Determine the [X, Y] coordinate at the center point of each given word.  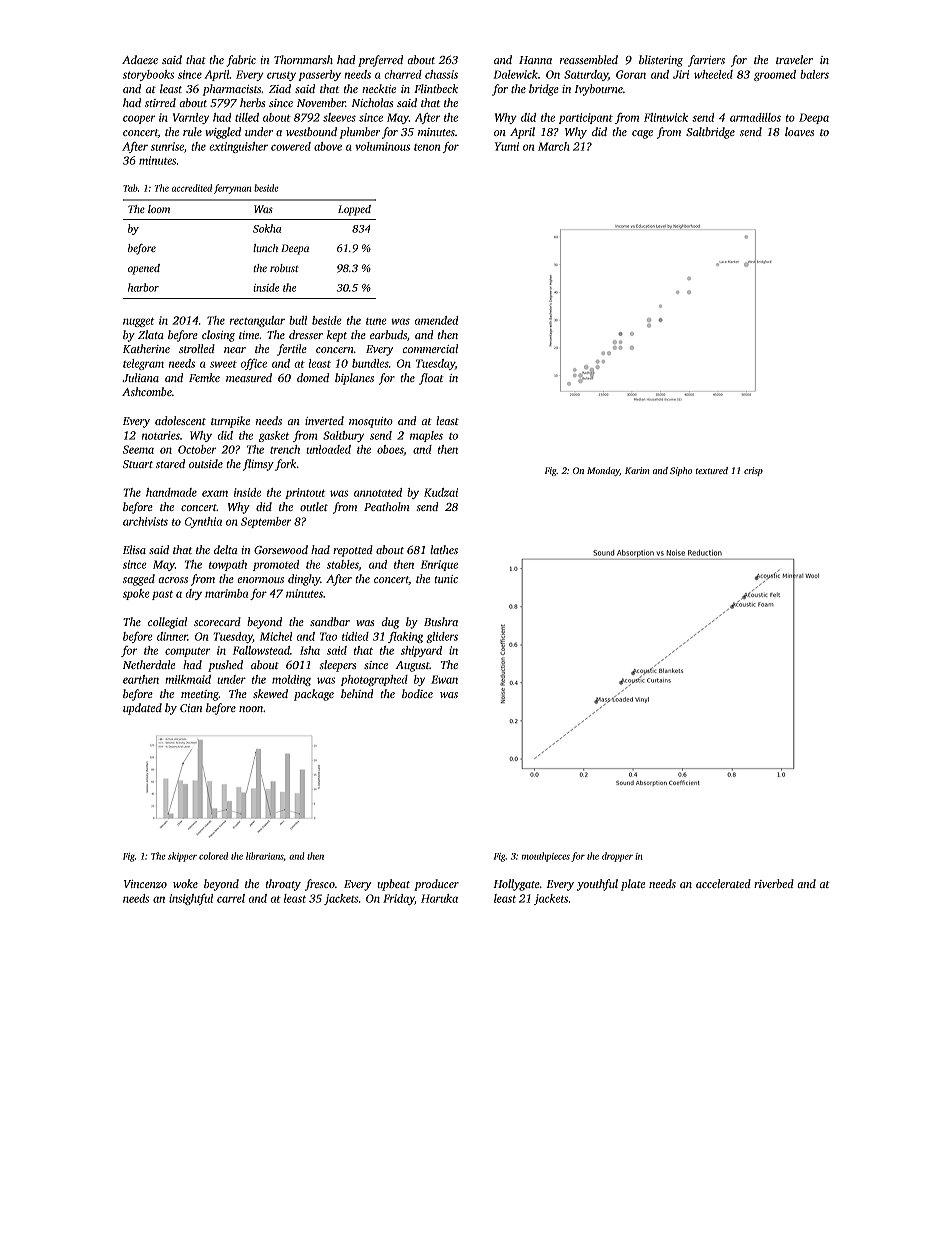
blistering [661, 61]
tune [376, 321]
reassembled [589, 59]
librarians [265, 856]
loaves [799, 131]
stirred [160, 102]
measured [249, 377]
